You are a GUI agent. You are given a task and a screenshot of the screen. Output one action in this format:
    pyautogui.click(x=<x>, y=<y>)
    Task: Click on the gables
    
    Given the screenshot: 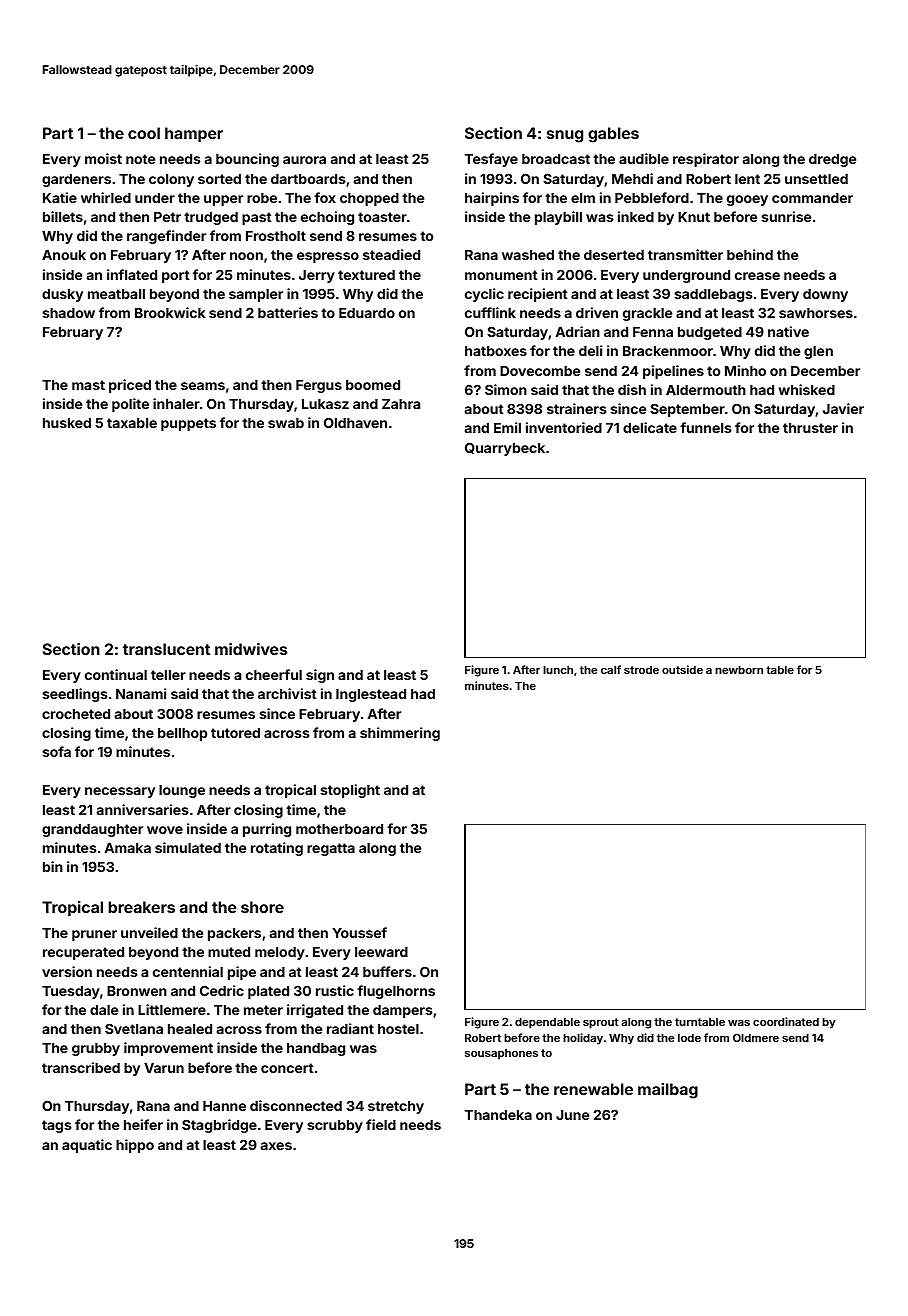 What is the action you would take?
    pyautogui.click(x=613, y=135)
